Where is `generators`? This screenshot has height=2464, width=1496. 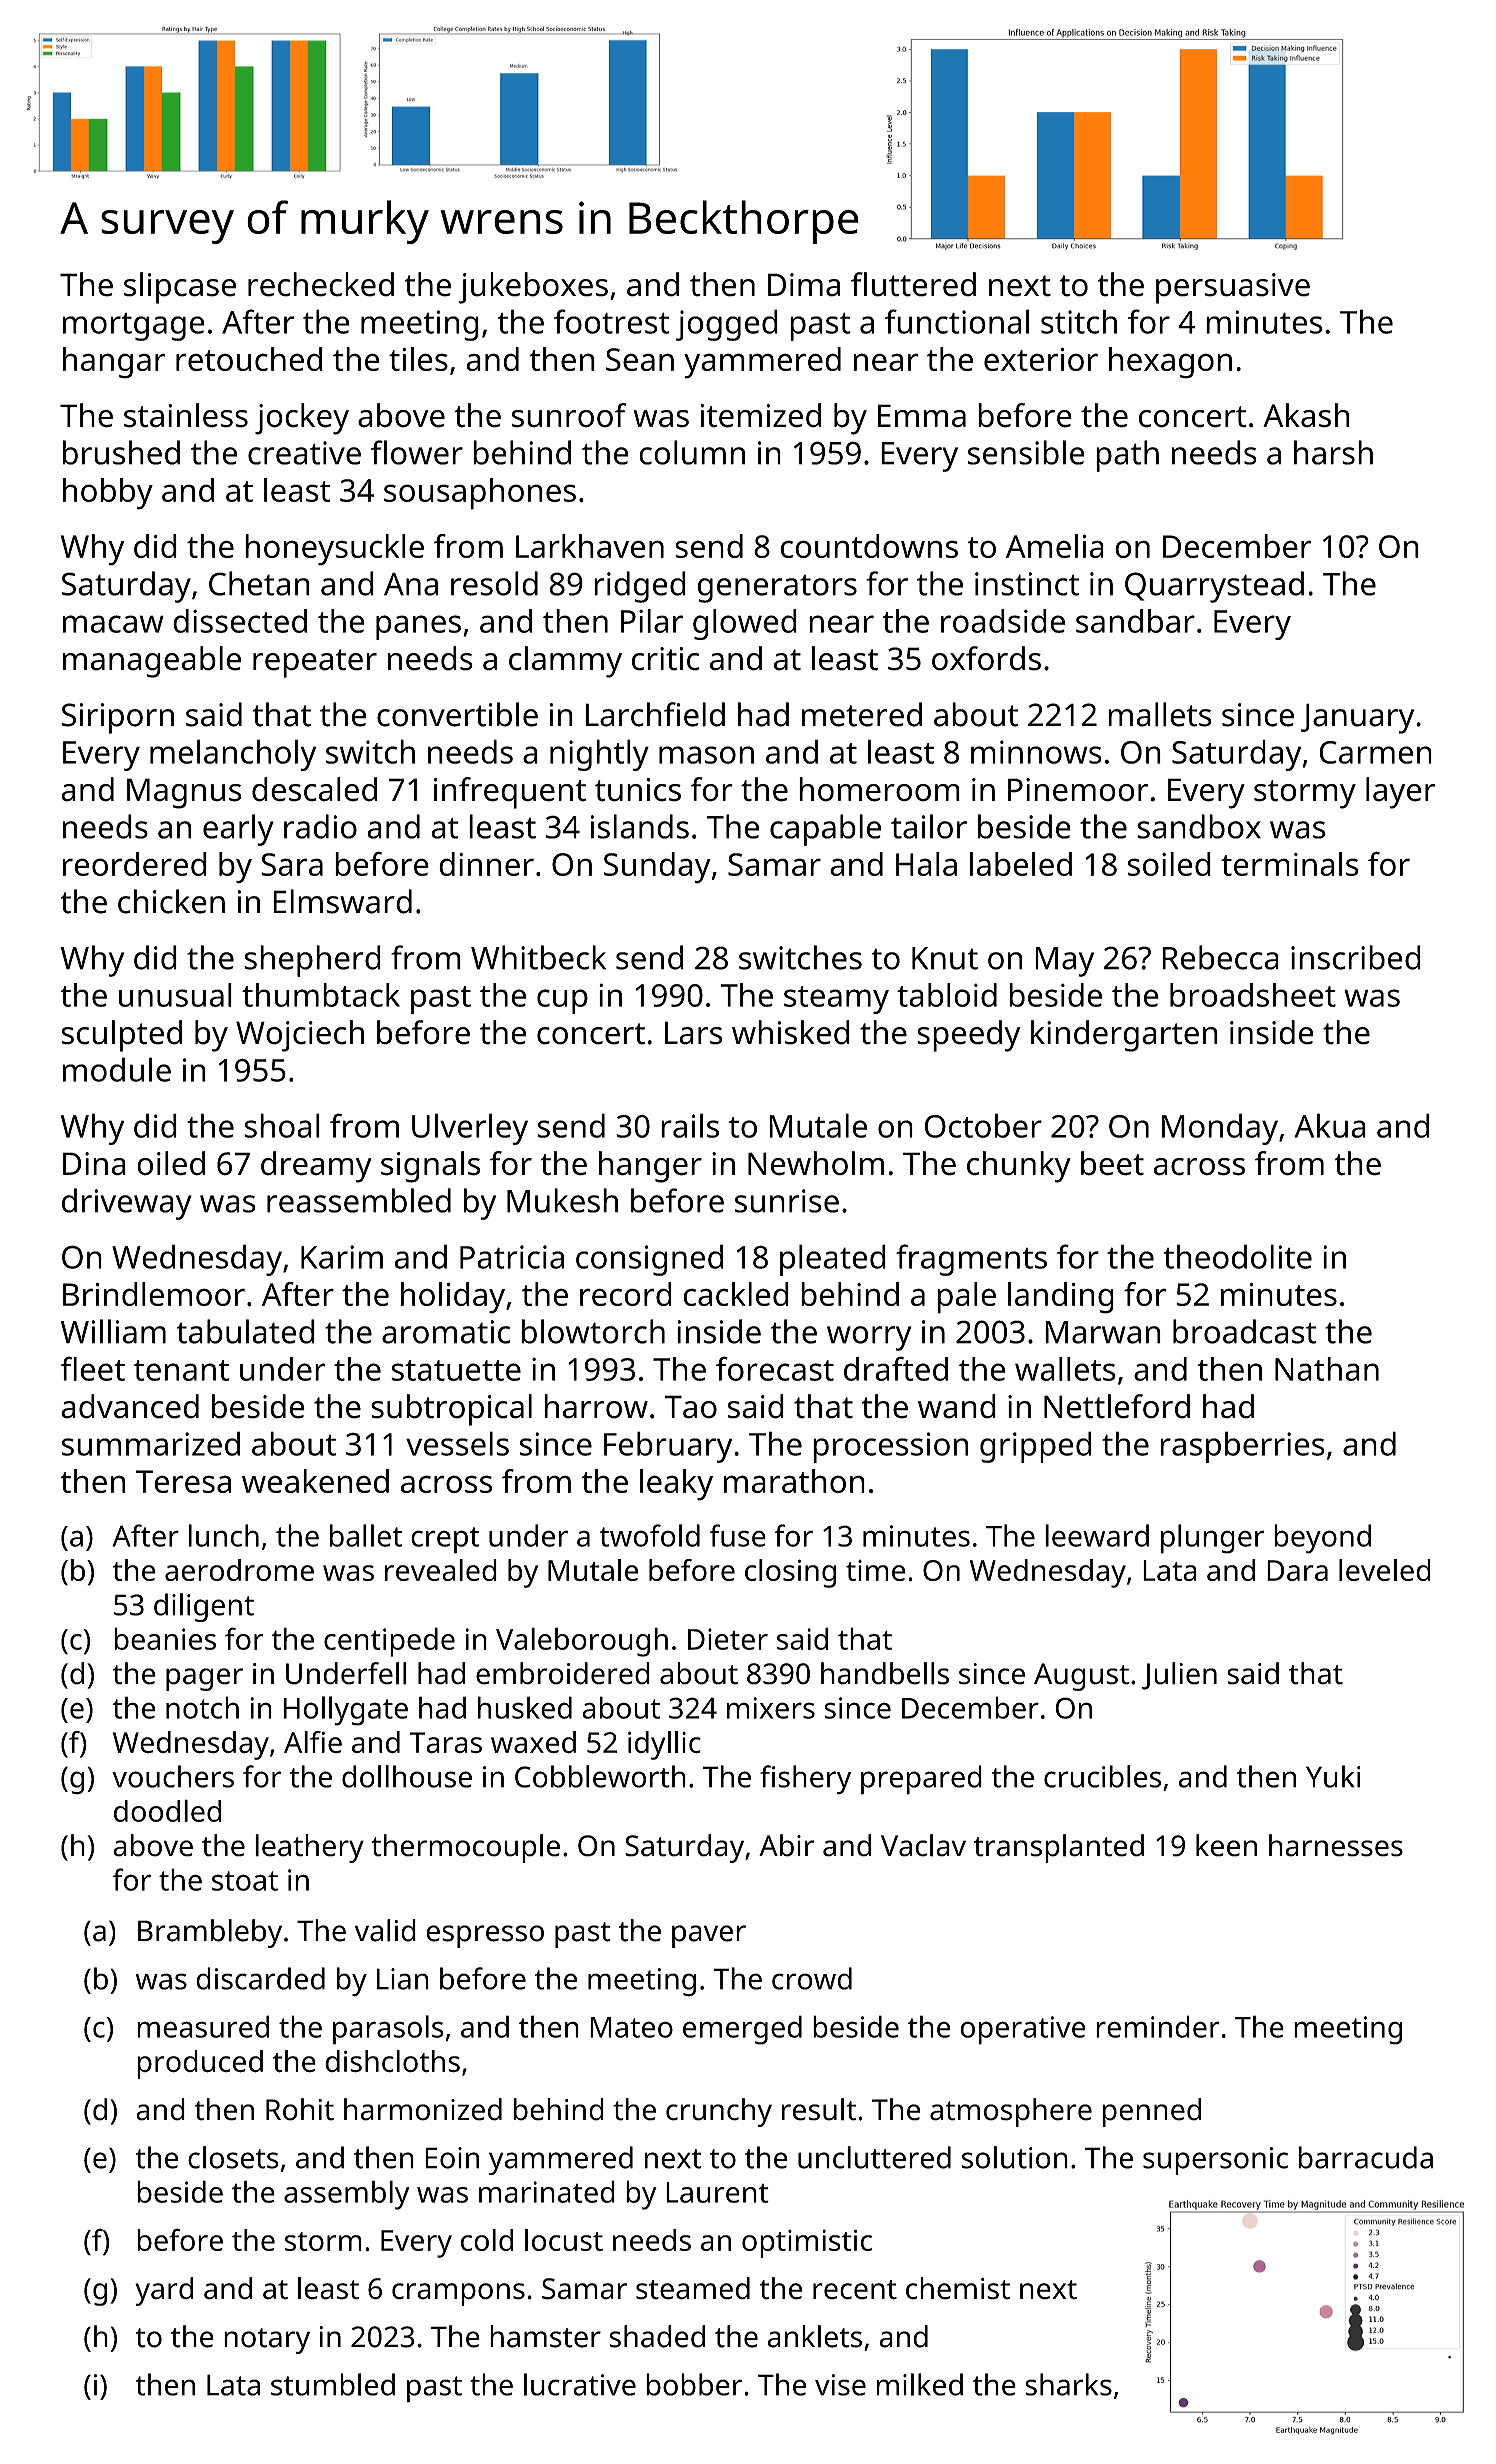
generators is located at coordinates (777, 588).
